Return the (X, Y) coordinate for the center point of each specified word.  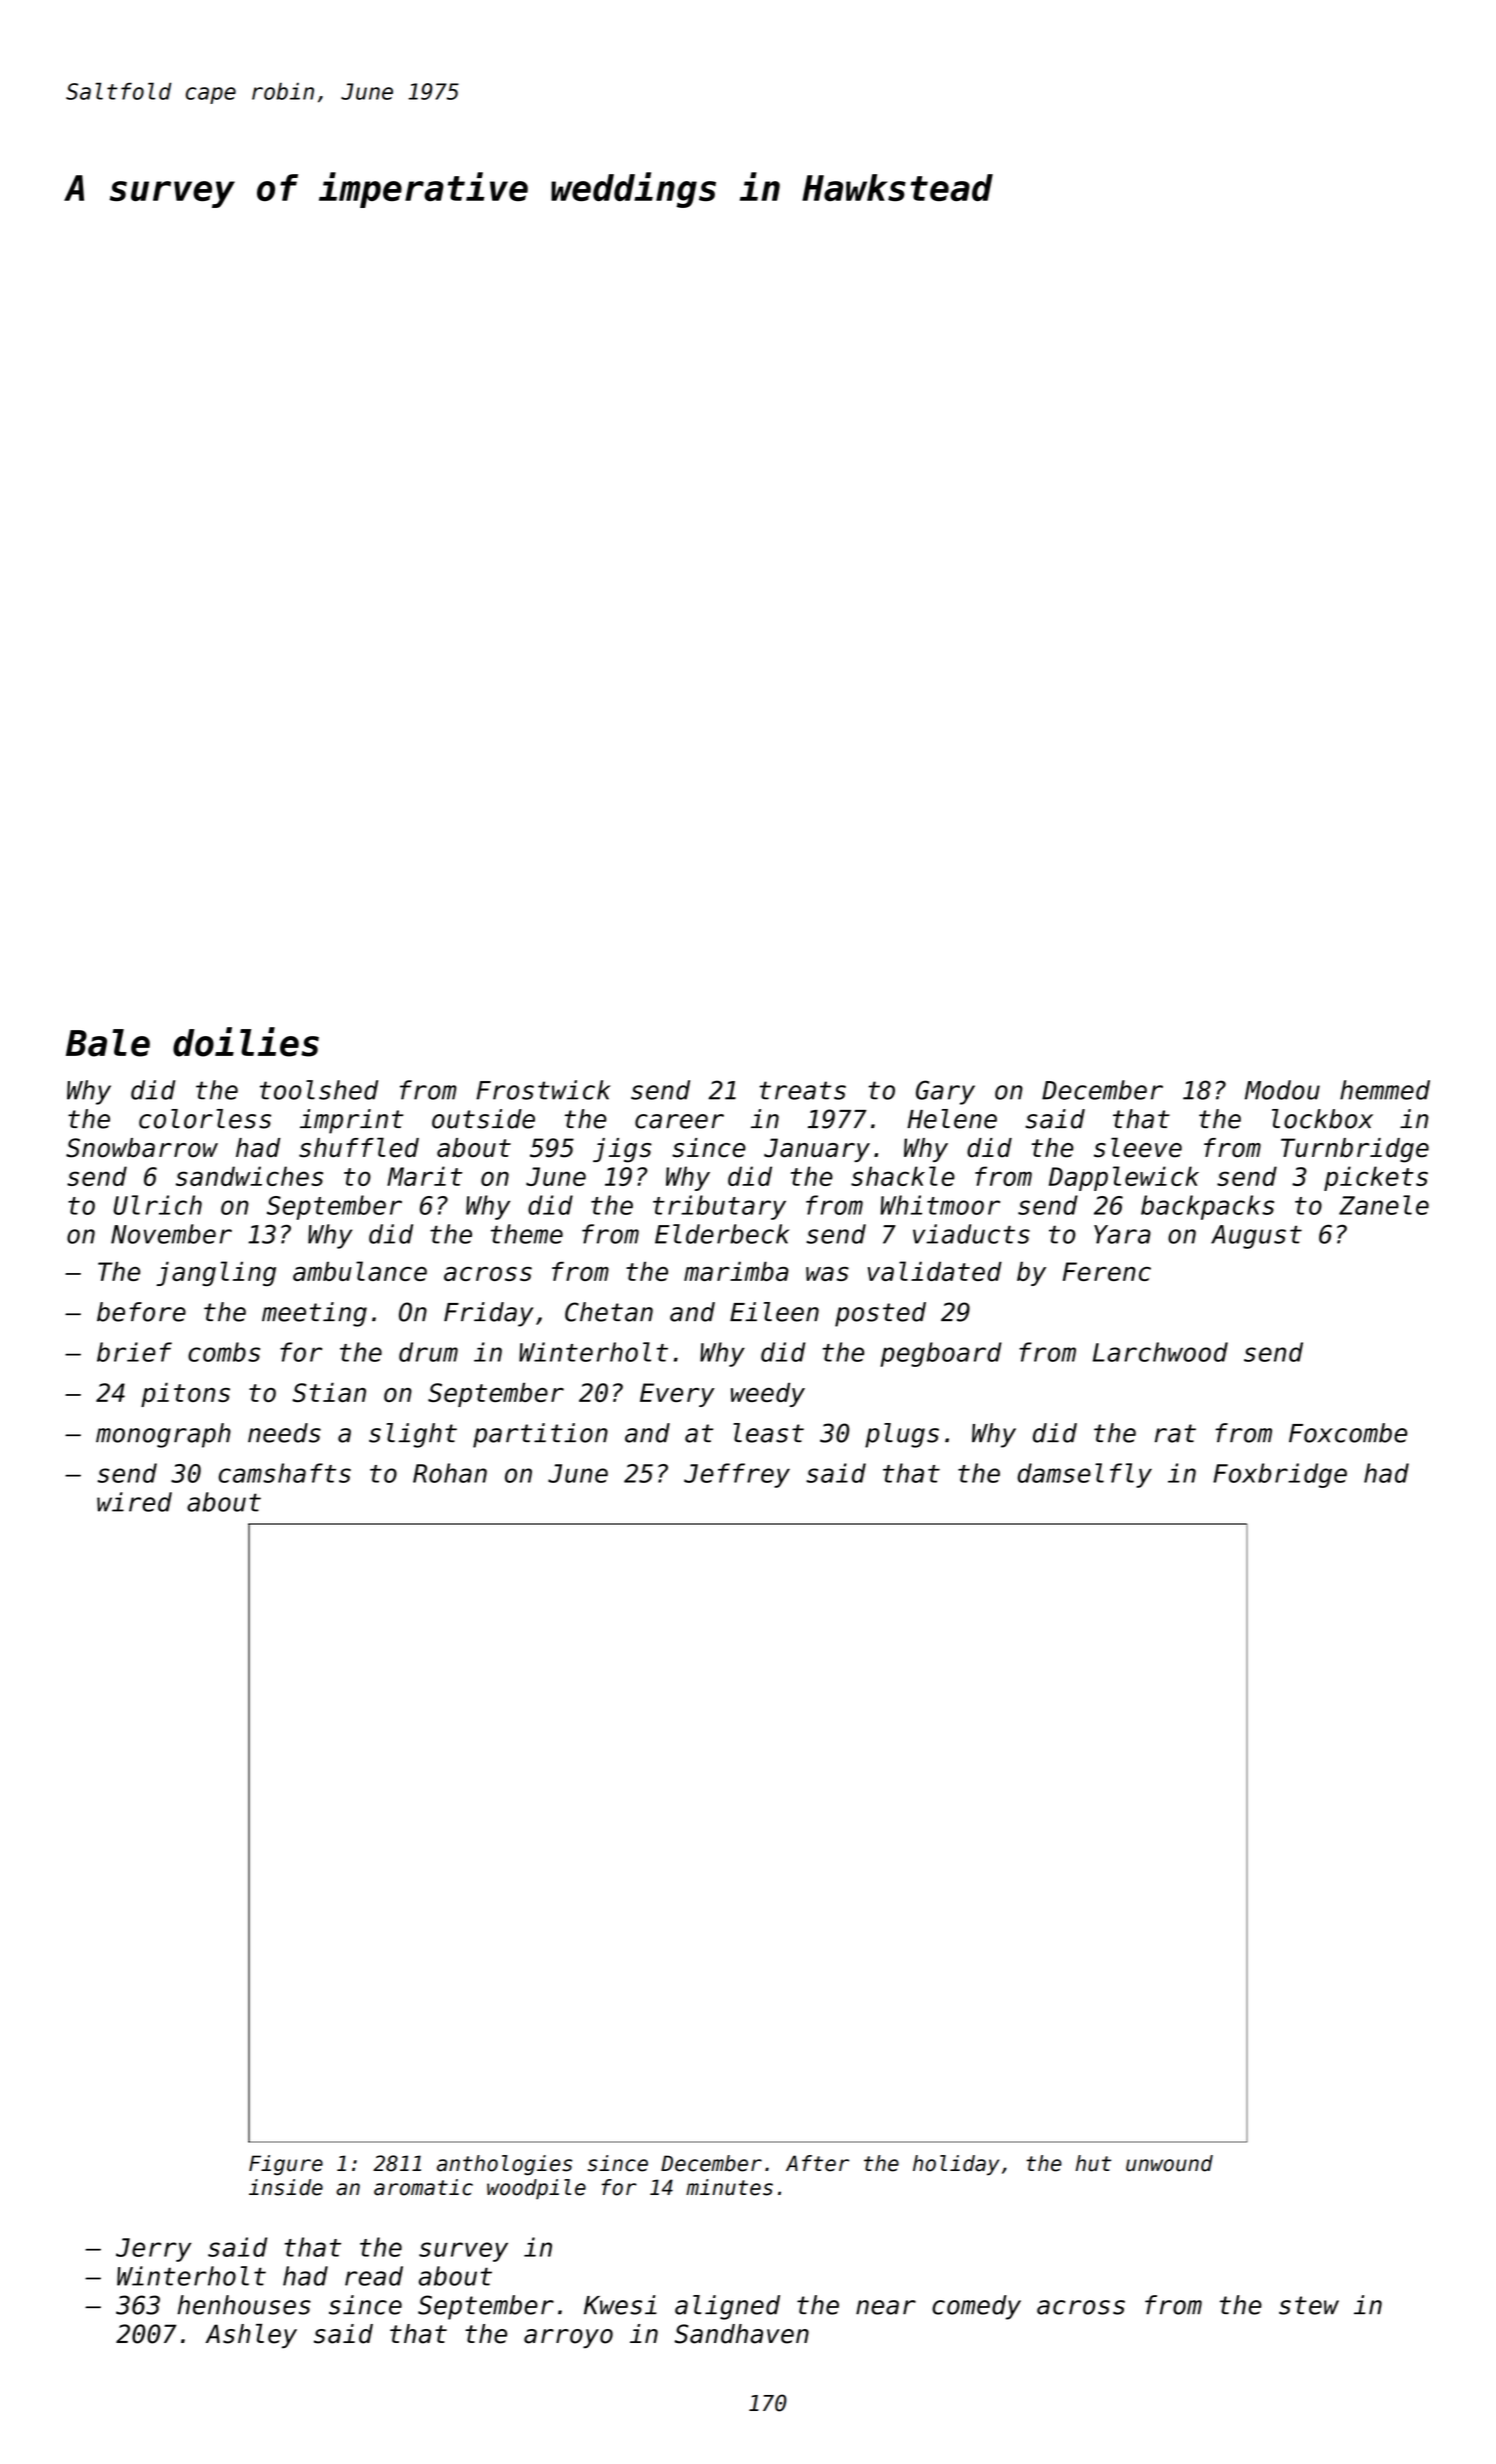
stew (1309, 2305)
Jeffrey (737, 1475)
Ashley (251, 2336)
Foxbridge (1280, 1475)
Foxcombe (1348, 1433)
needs (284, 1433)
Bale (108, 1043)
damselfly (1085, 1475)
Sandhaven (742, 2334)
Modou (1282, 1090)
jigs (622, 1150)
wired (134, 1502)
